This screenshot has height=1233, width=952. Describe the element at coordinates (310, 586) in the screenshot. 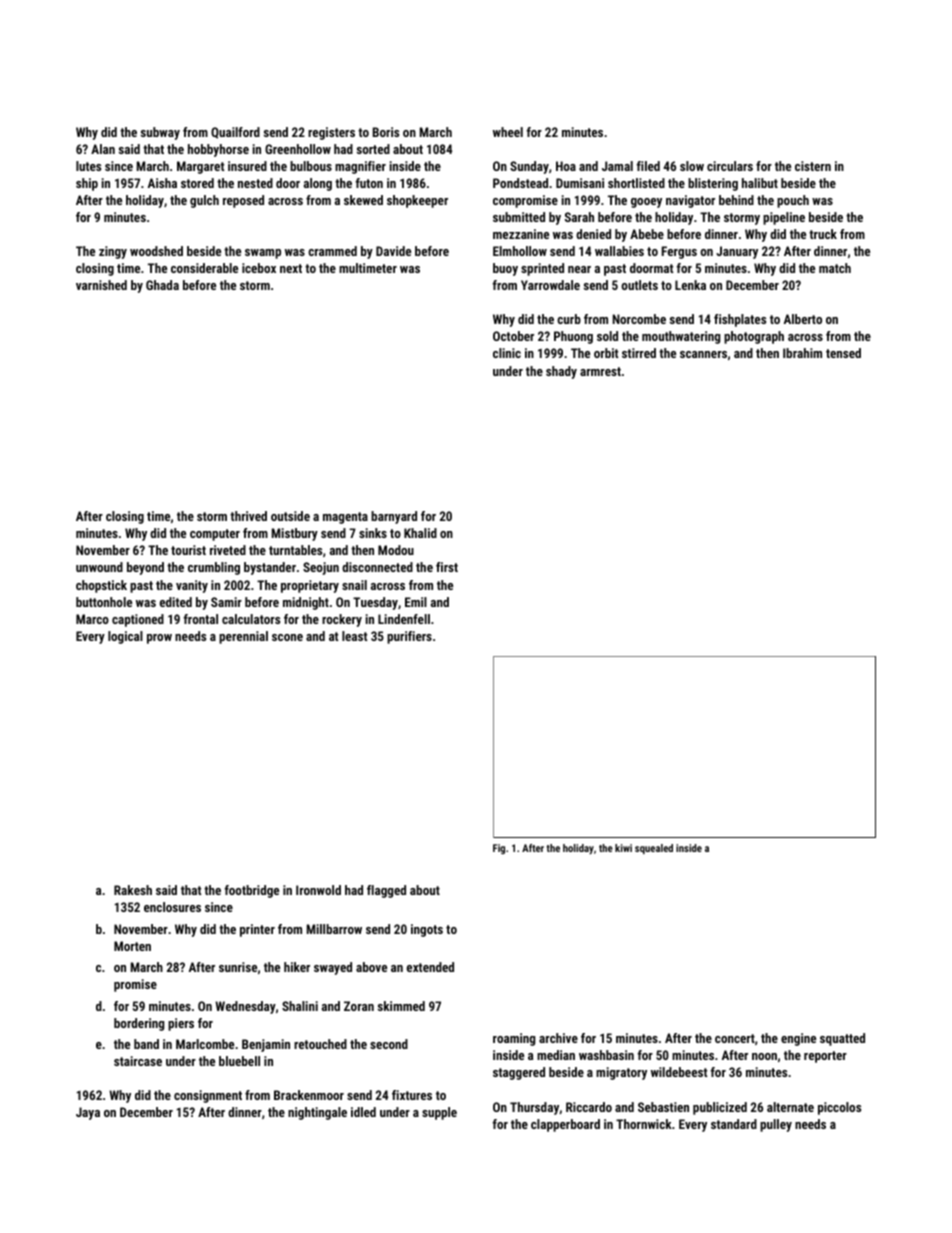

I see `proprietary` at that location.
